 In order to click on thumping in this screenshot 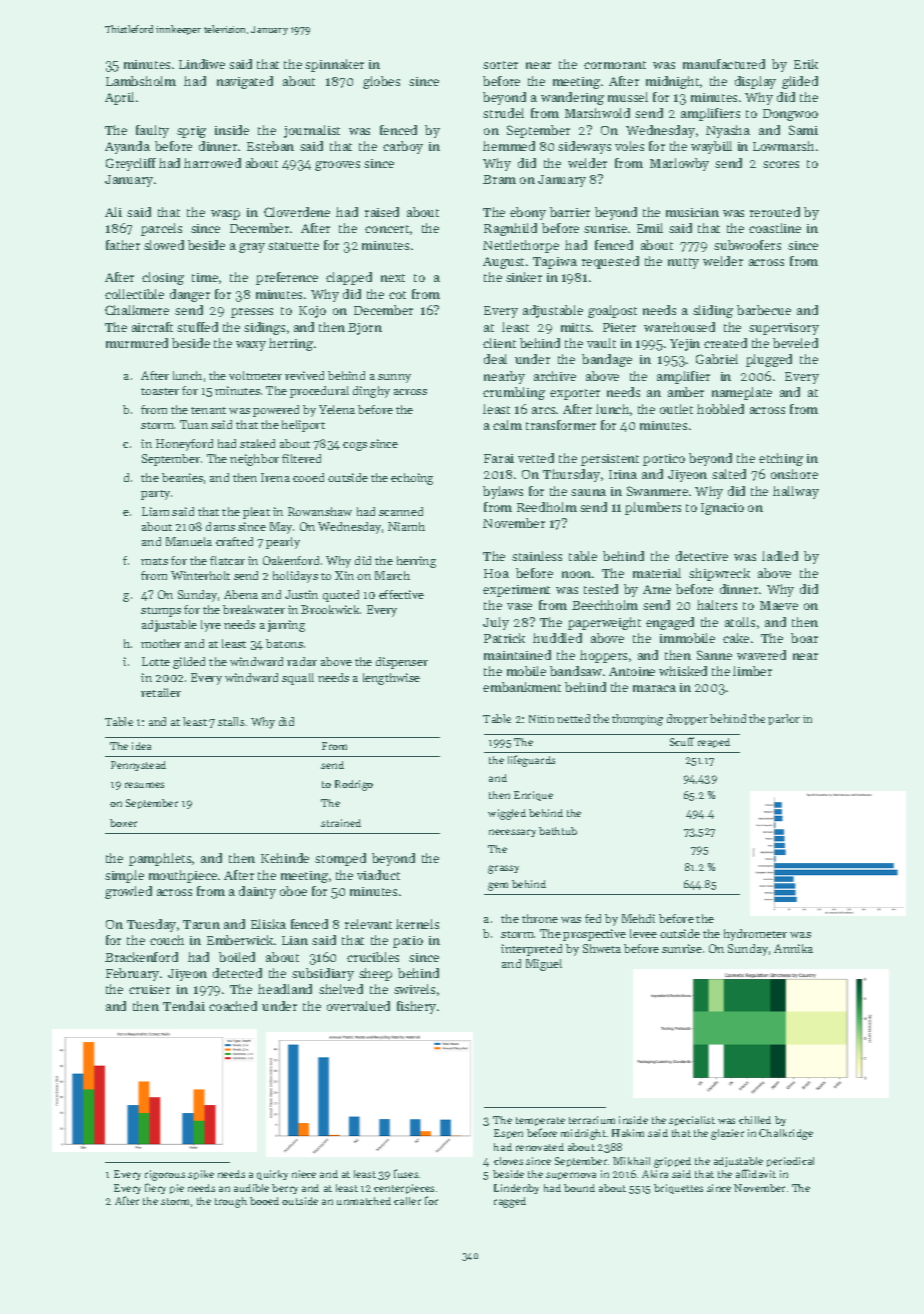, I will do `click(637, 720)`.
